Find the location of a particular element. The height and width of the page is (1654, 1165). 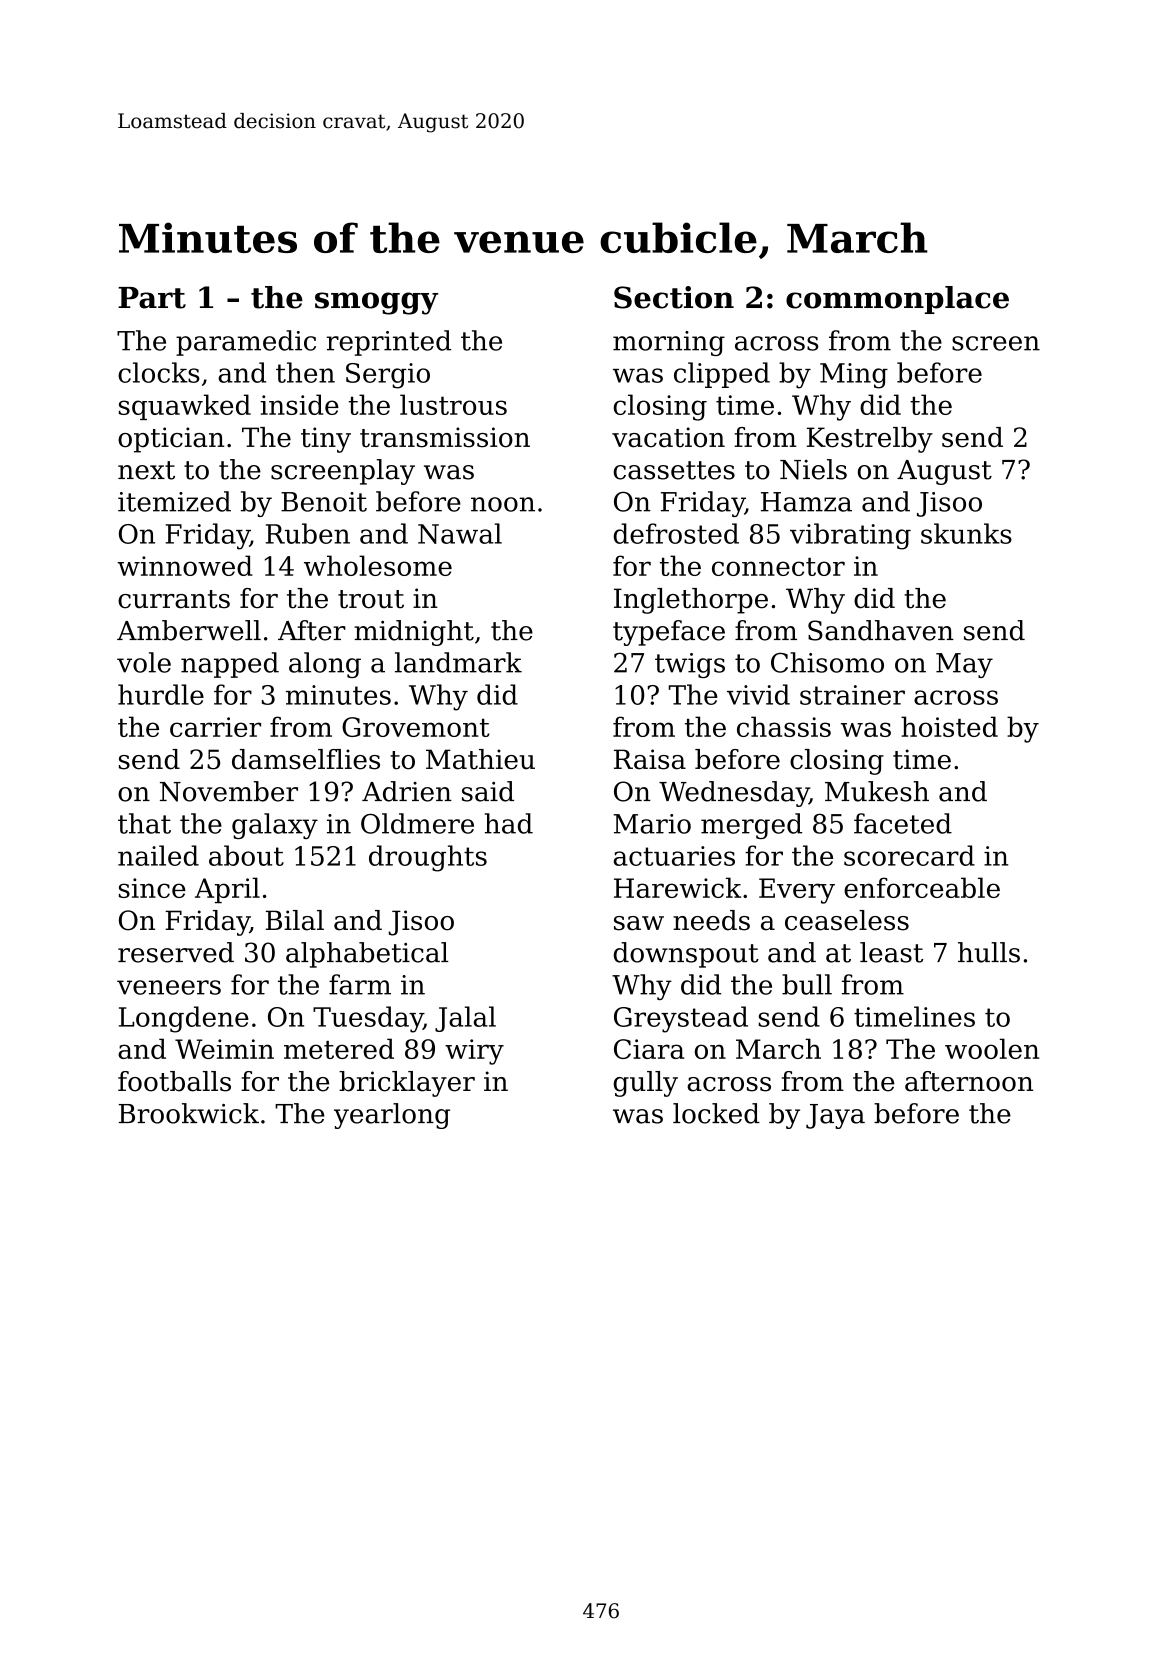

Inglethorpe is located at coordinates (691, 601).
